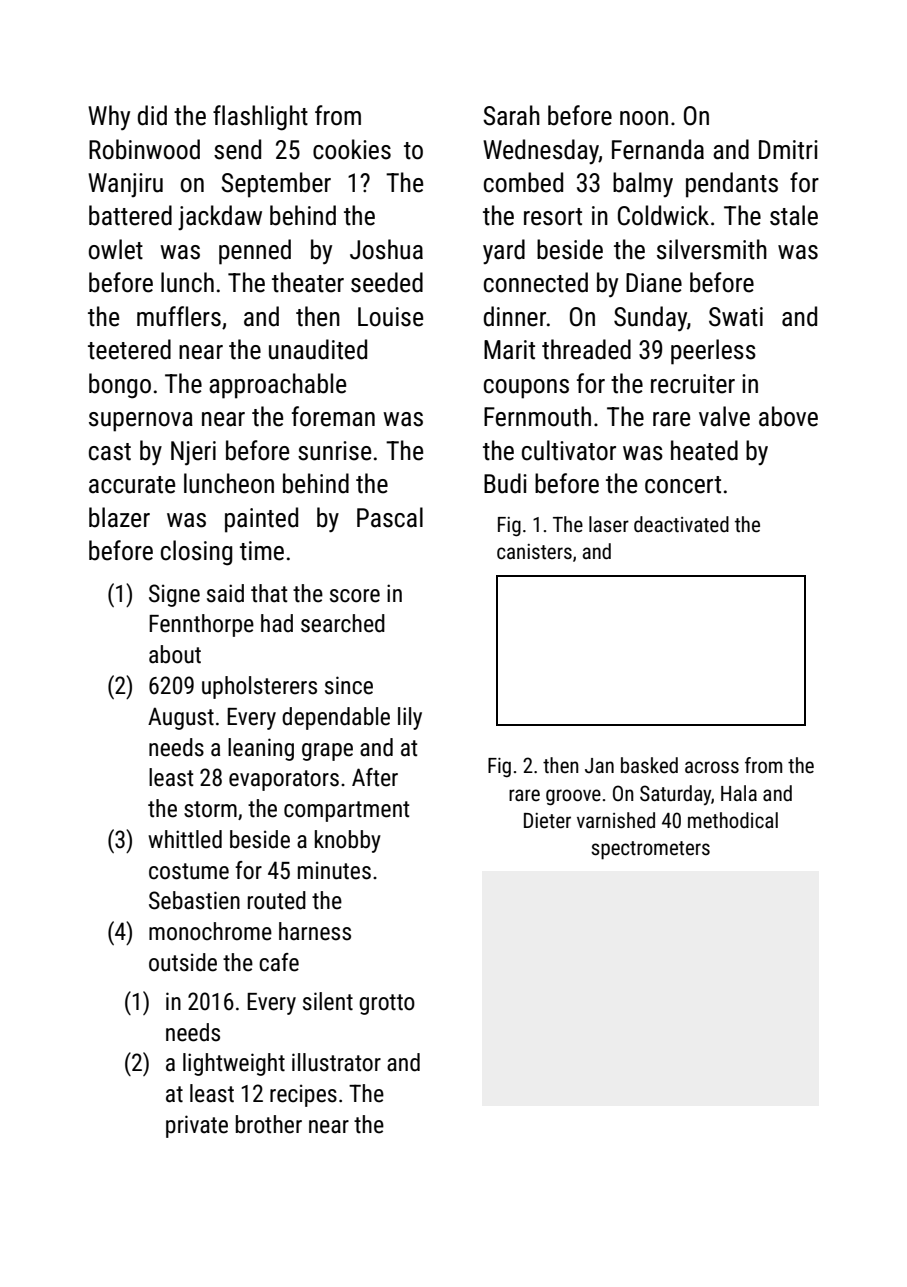 Image resolution: width=907 pixels, height=1287 pixels. Describe the element at coordinates (644, 118) in the screenshot. I see `noon` at that location.
